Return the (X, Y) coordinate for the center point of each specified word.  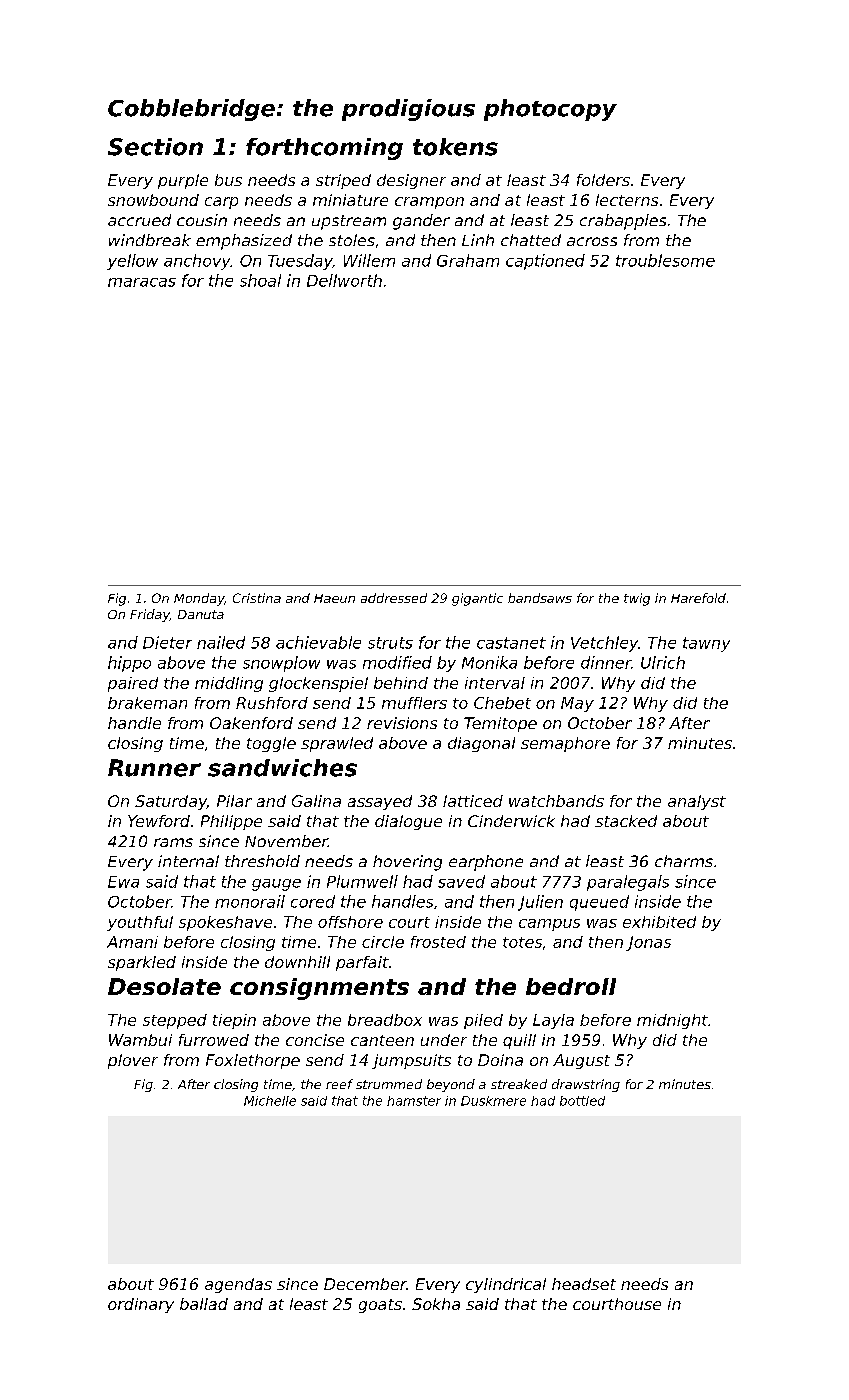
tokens (455, 147)
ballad (204, 1304)
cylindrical (506, 1285)
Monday (199, 599)
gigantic (477, 599)
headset (584, 1284)
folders (603, 180)
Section (155, 147)
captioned (545, 262)
